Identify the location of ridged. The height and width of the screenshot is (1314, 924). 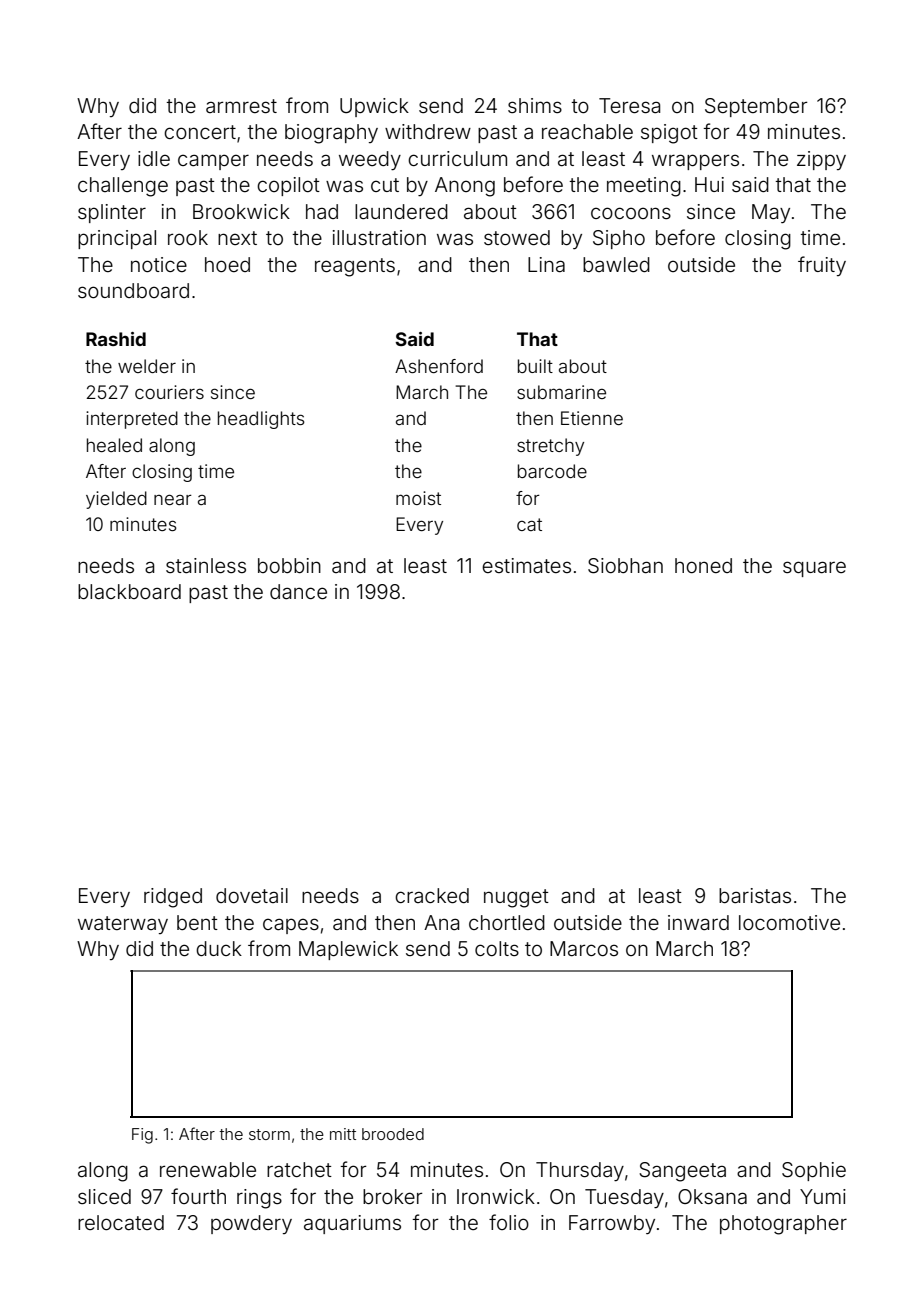
(173, 898).
